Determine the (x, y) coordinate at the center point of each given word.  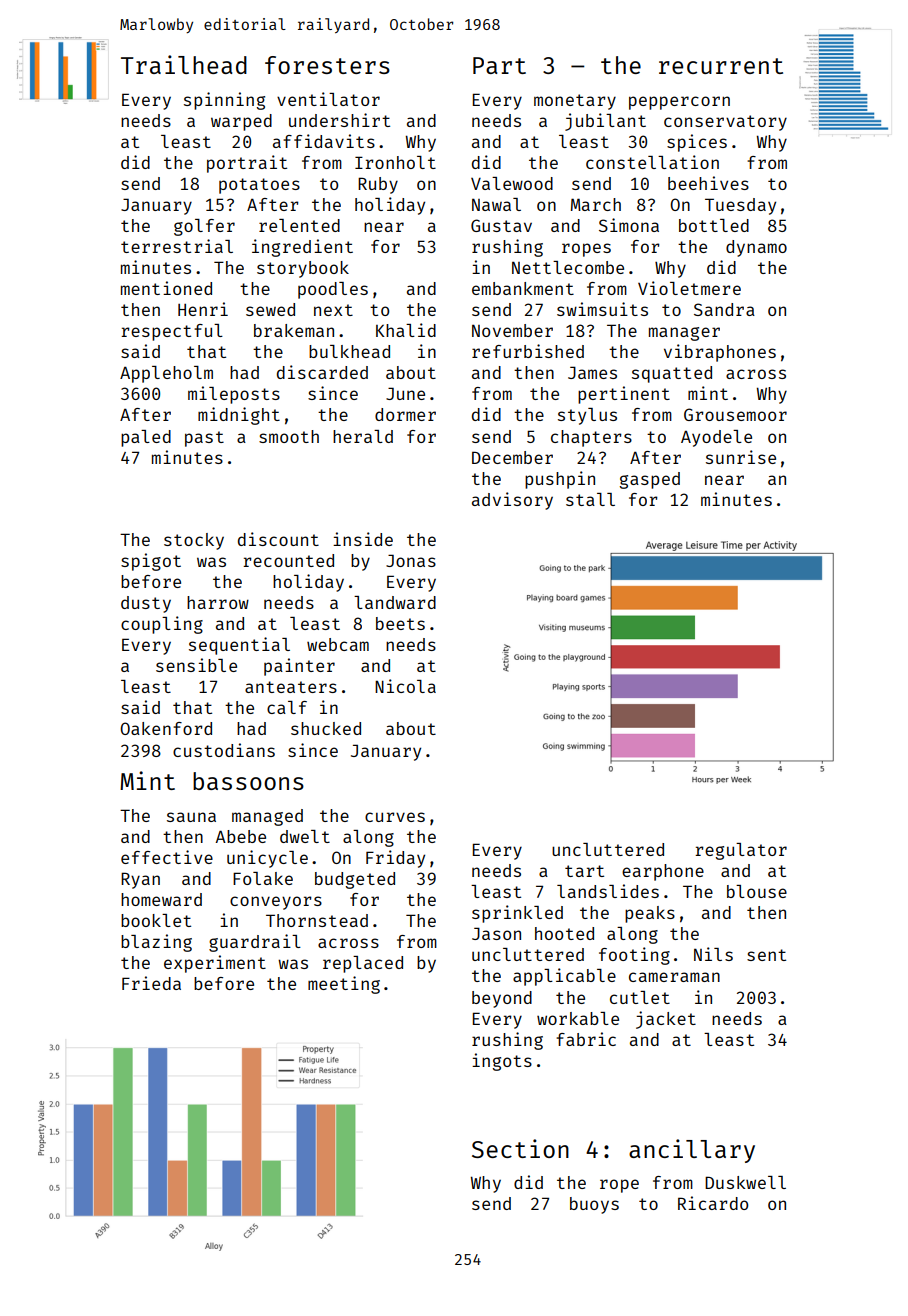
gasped (650, 480)
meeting (344, 985)
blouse (757, 891)
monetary (575, 102)
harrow (218, 602)
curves (395, 817)
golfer (204, 227)
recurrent (721, 66)
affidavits (324, 141)
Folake (263, 878)
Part (499, 65)
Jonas (411, 560)
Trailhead (184, 64)
